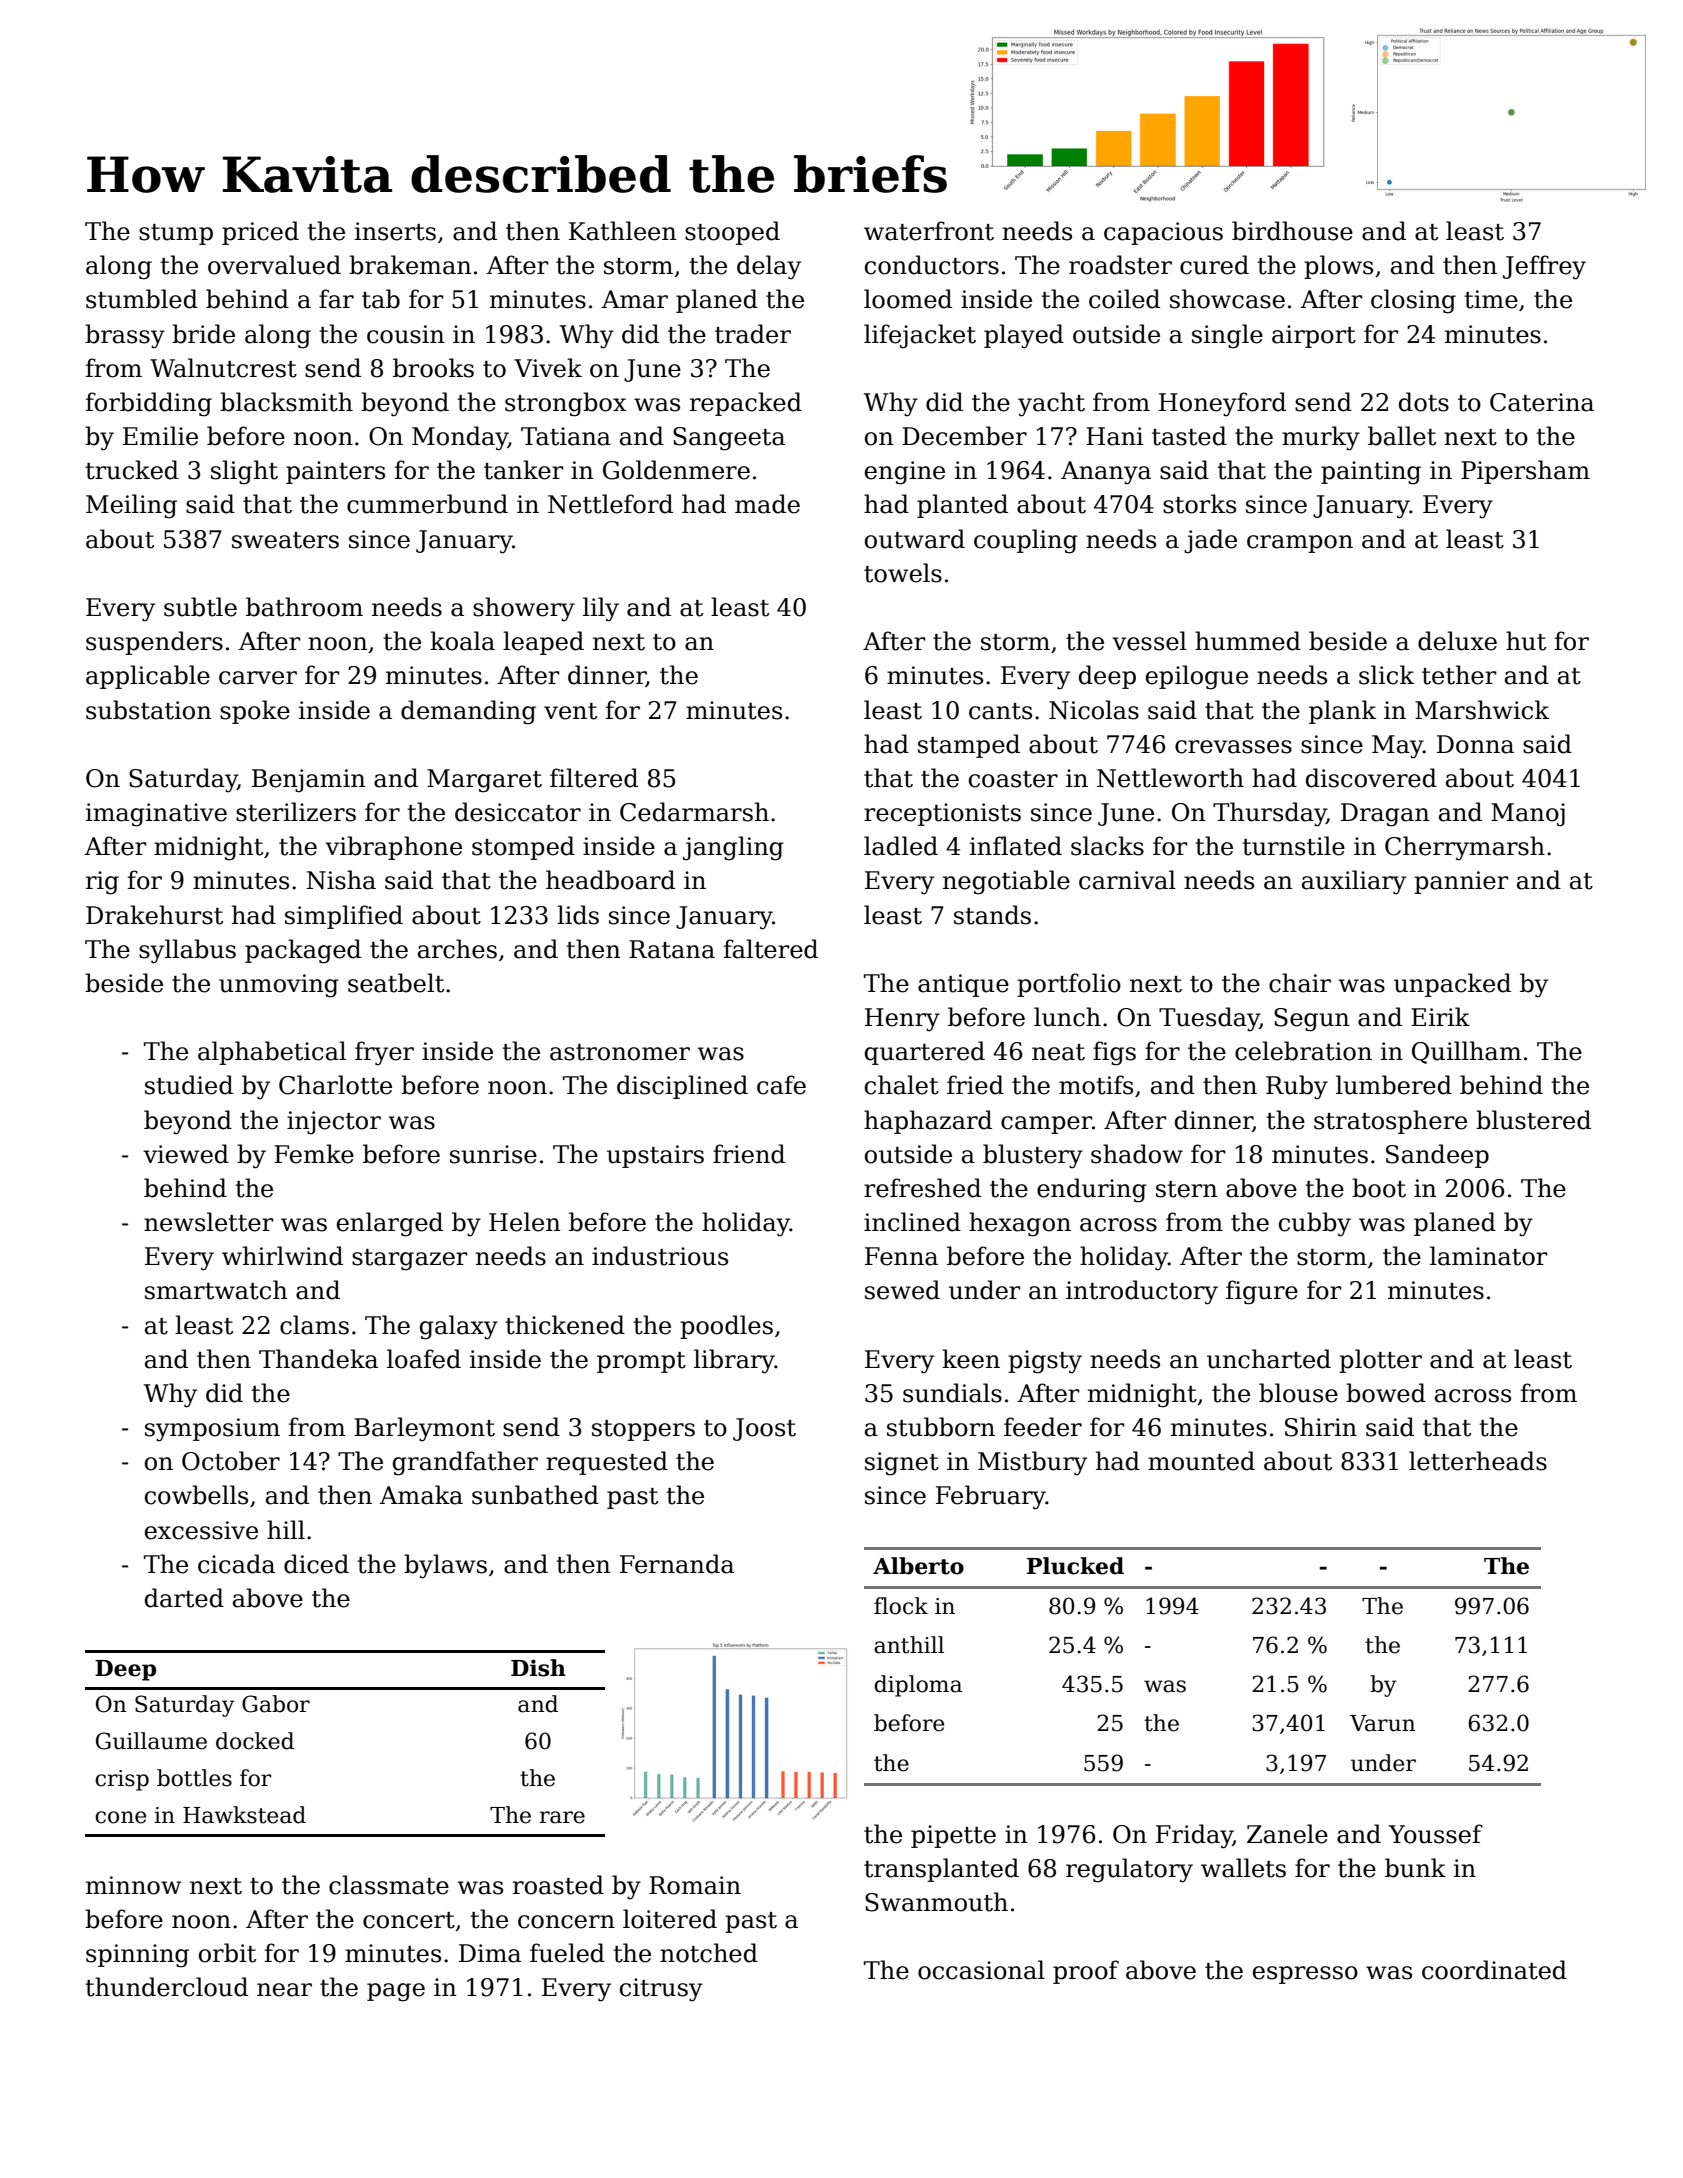 This page has width=1683, height=2178. I want to click on coordinated, so click(1494, 1970).
